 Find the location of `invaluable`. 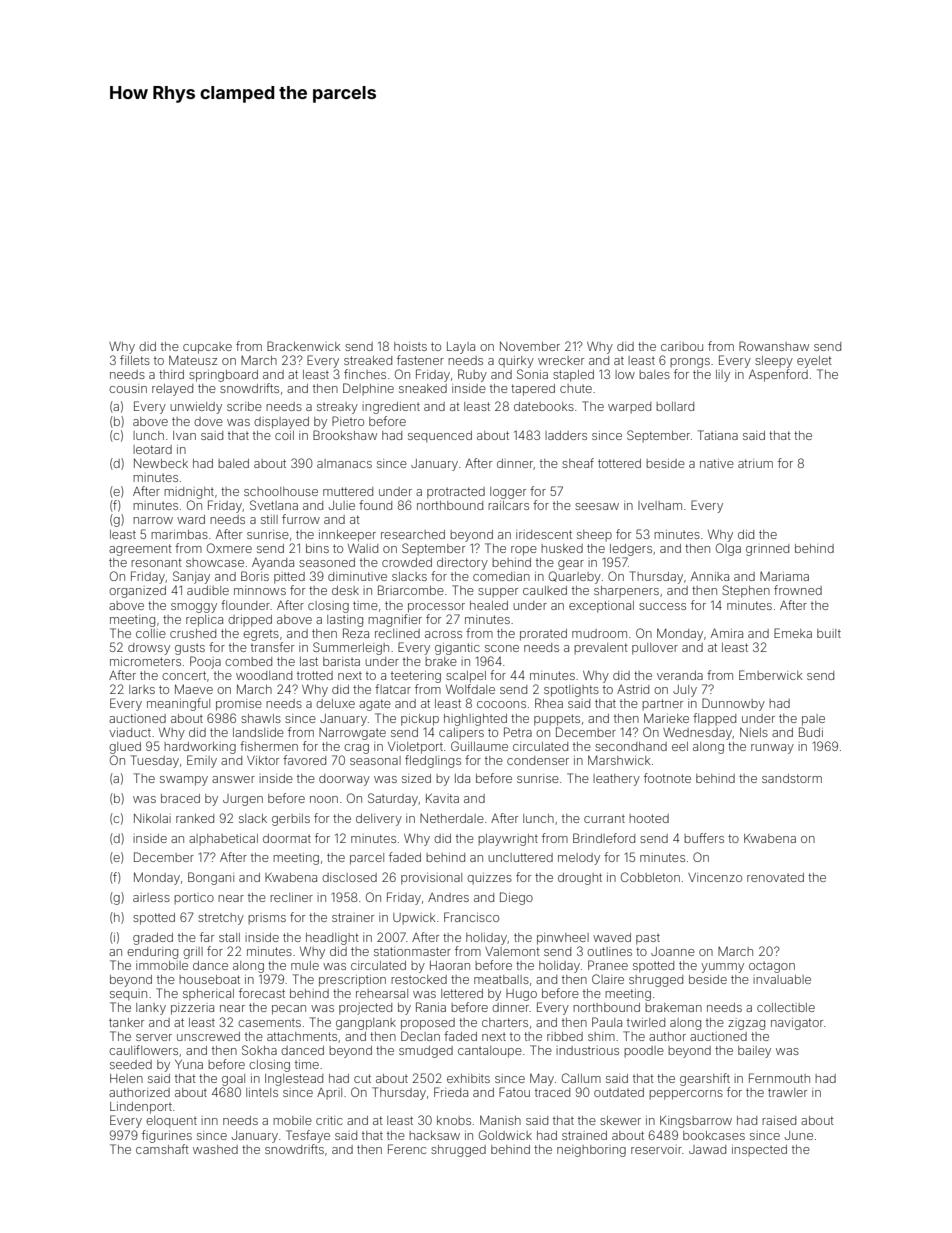

invaluable is located at coordinates (782, 979).
